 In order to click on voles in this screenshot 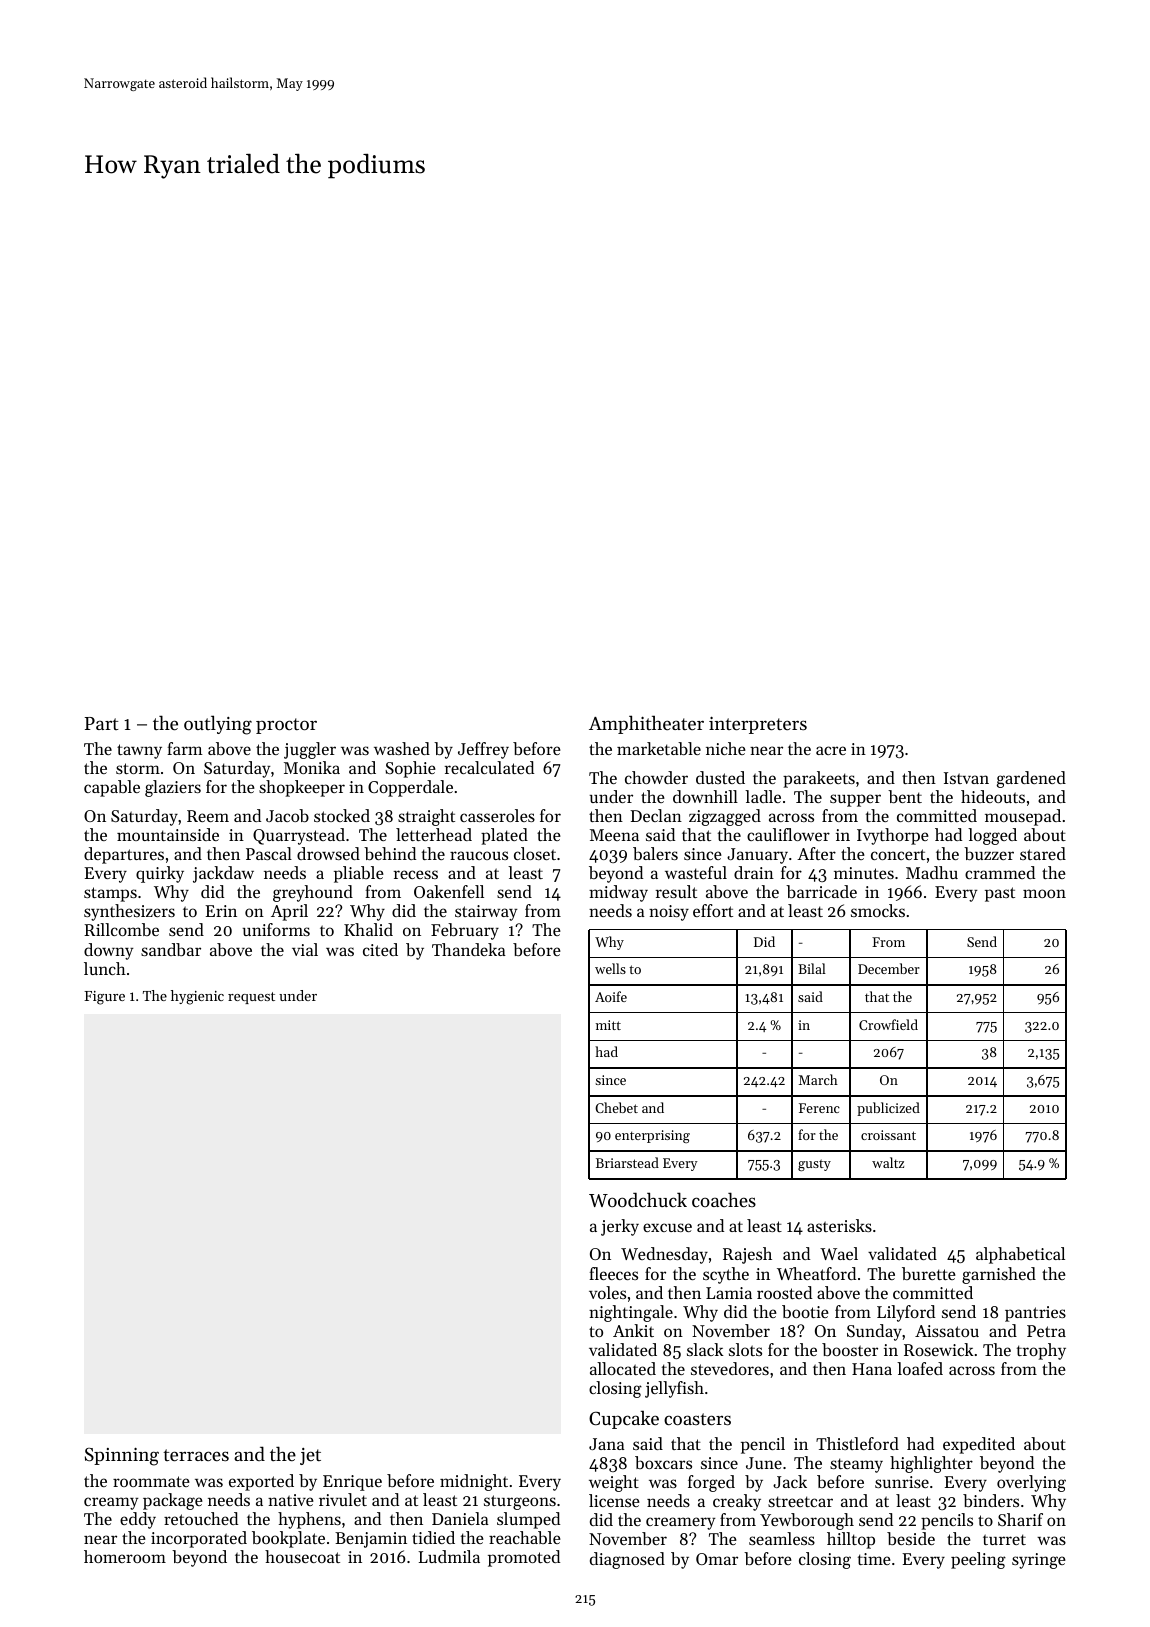, I will do `click(607, 1292)`.
